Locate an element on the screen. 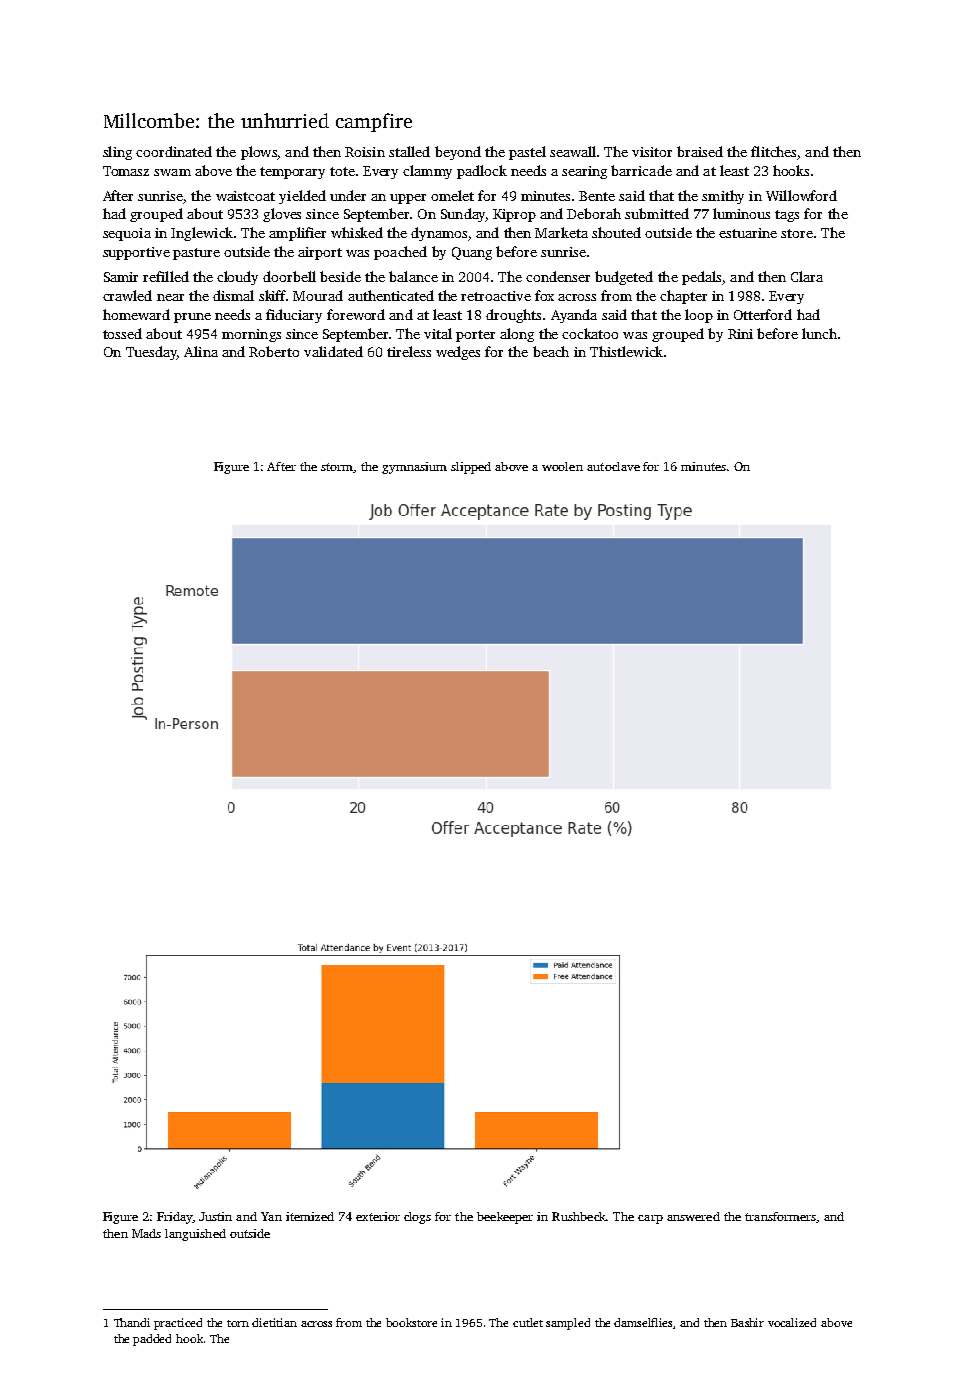 This screenshot has height=1397, width=964. torn is located at coordinates (238, 1323).
